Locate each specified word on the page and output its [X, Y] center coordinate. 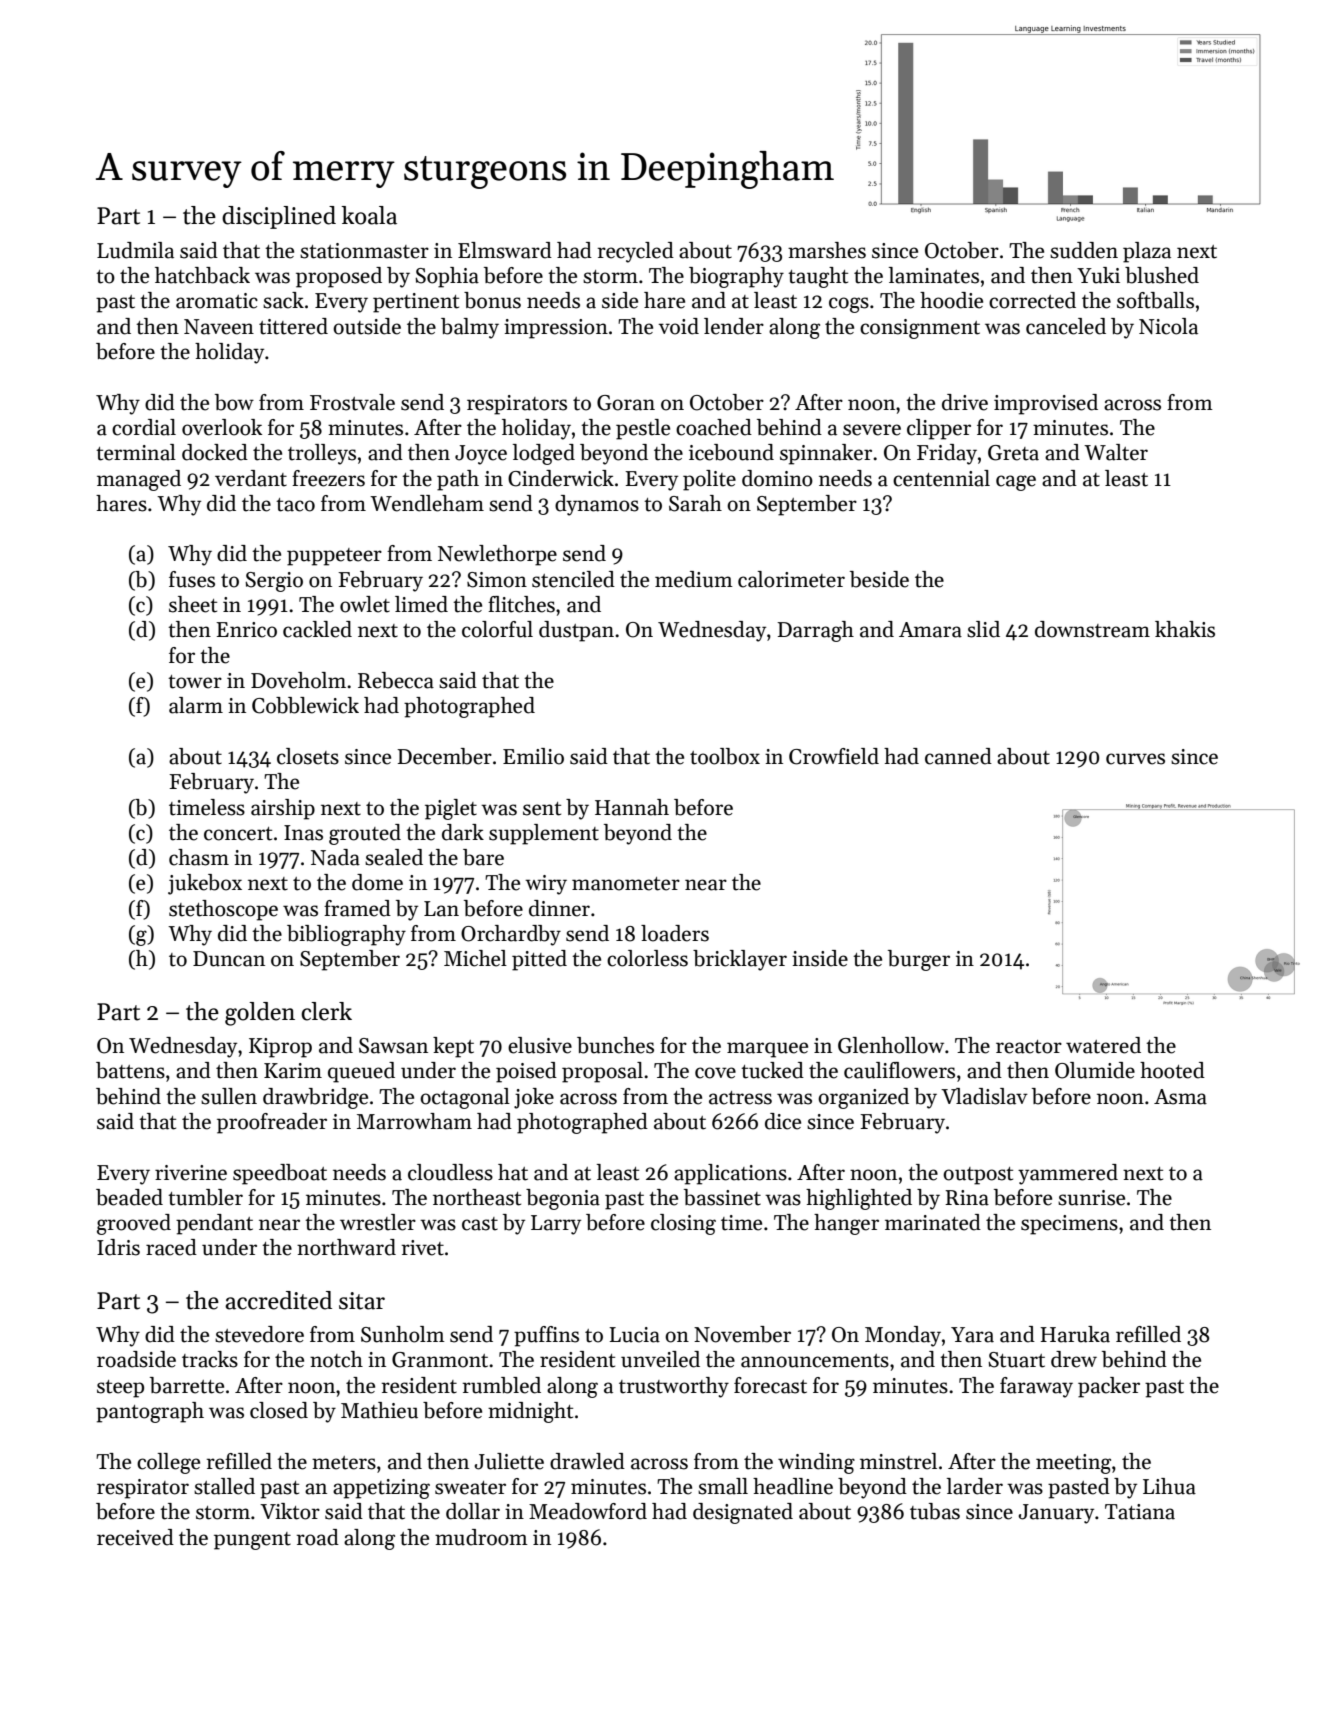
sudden [1084, 250]
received [135, 1537]
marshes [827, 250]
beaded [129, 1197]
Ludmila [135, 250]
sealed [394, 857]
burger [919, 960]
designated [743, 1513]
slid [983, 629]
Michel [475, 958]
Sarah [695, 503]
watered [1103, 1045]
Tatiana [1140, 1512]
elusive [540, 1045]
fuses [192, 579]
